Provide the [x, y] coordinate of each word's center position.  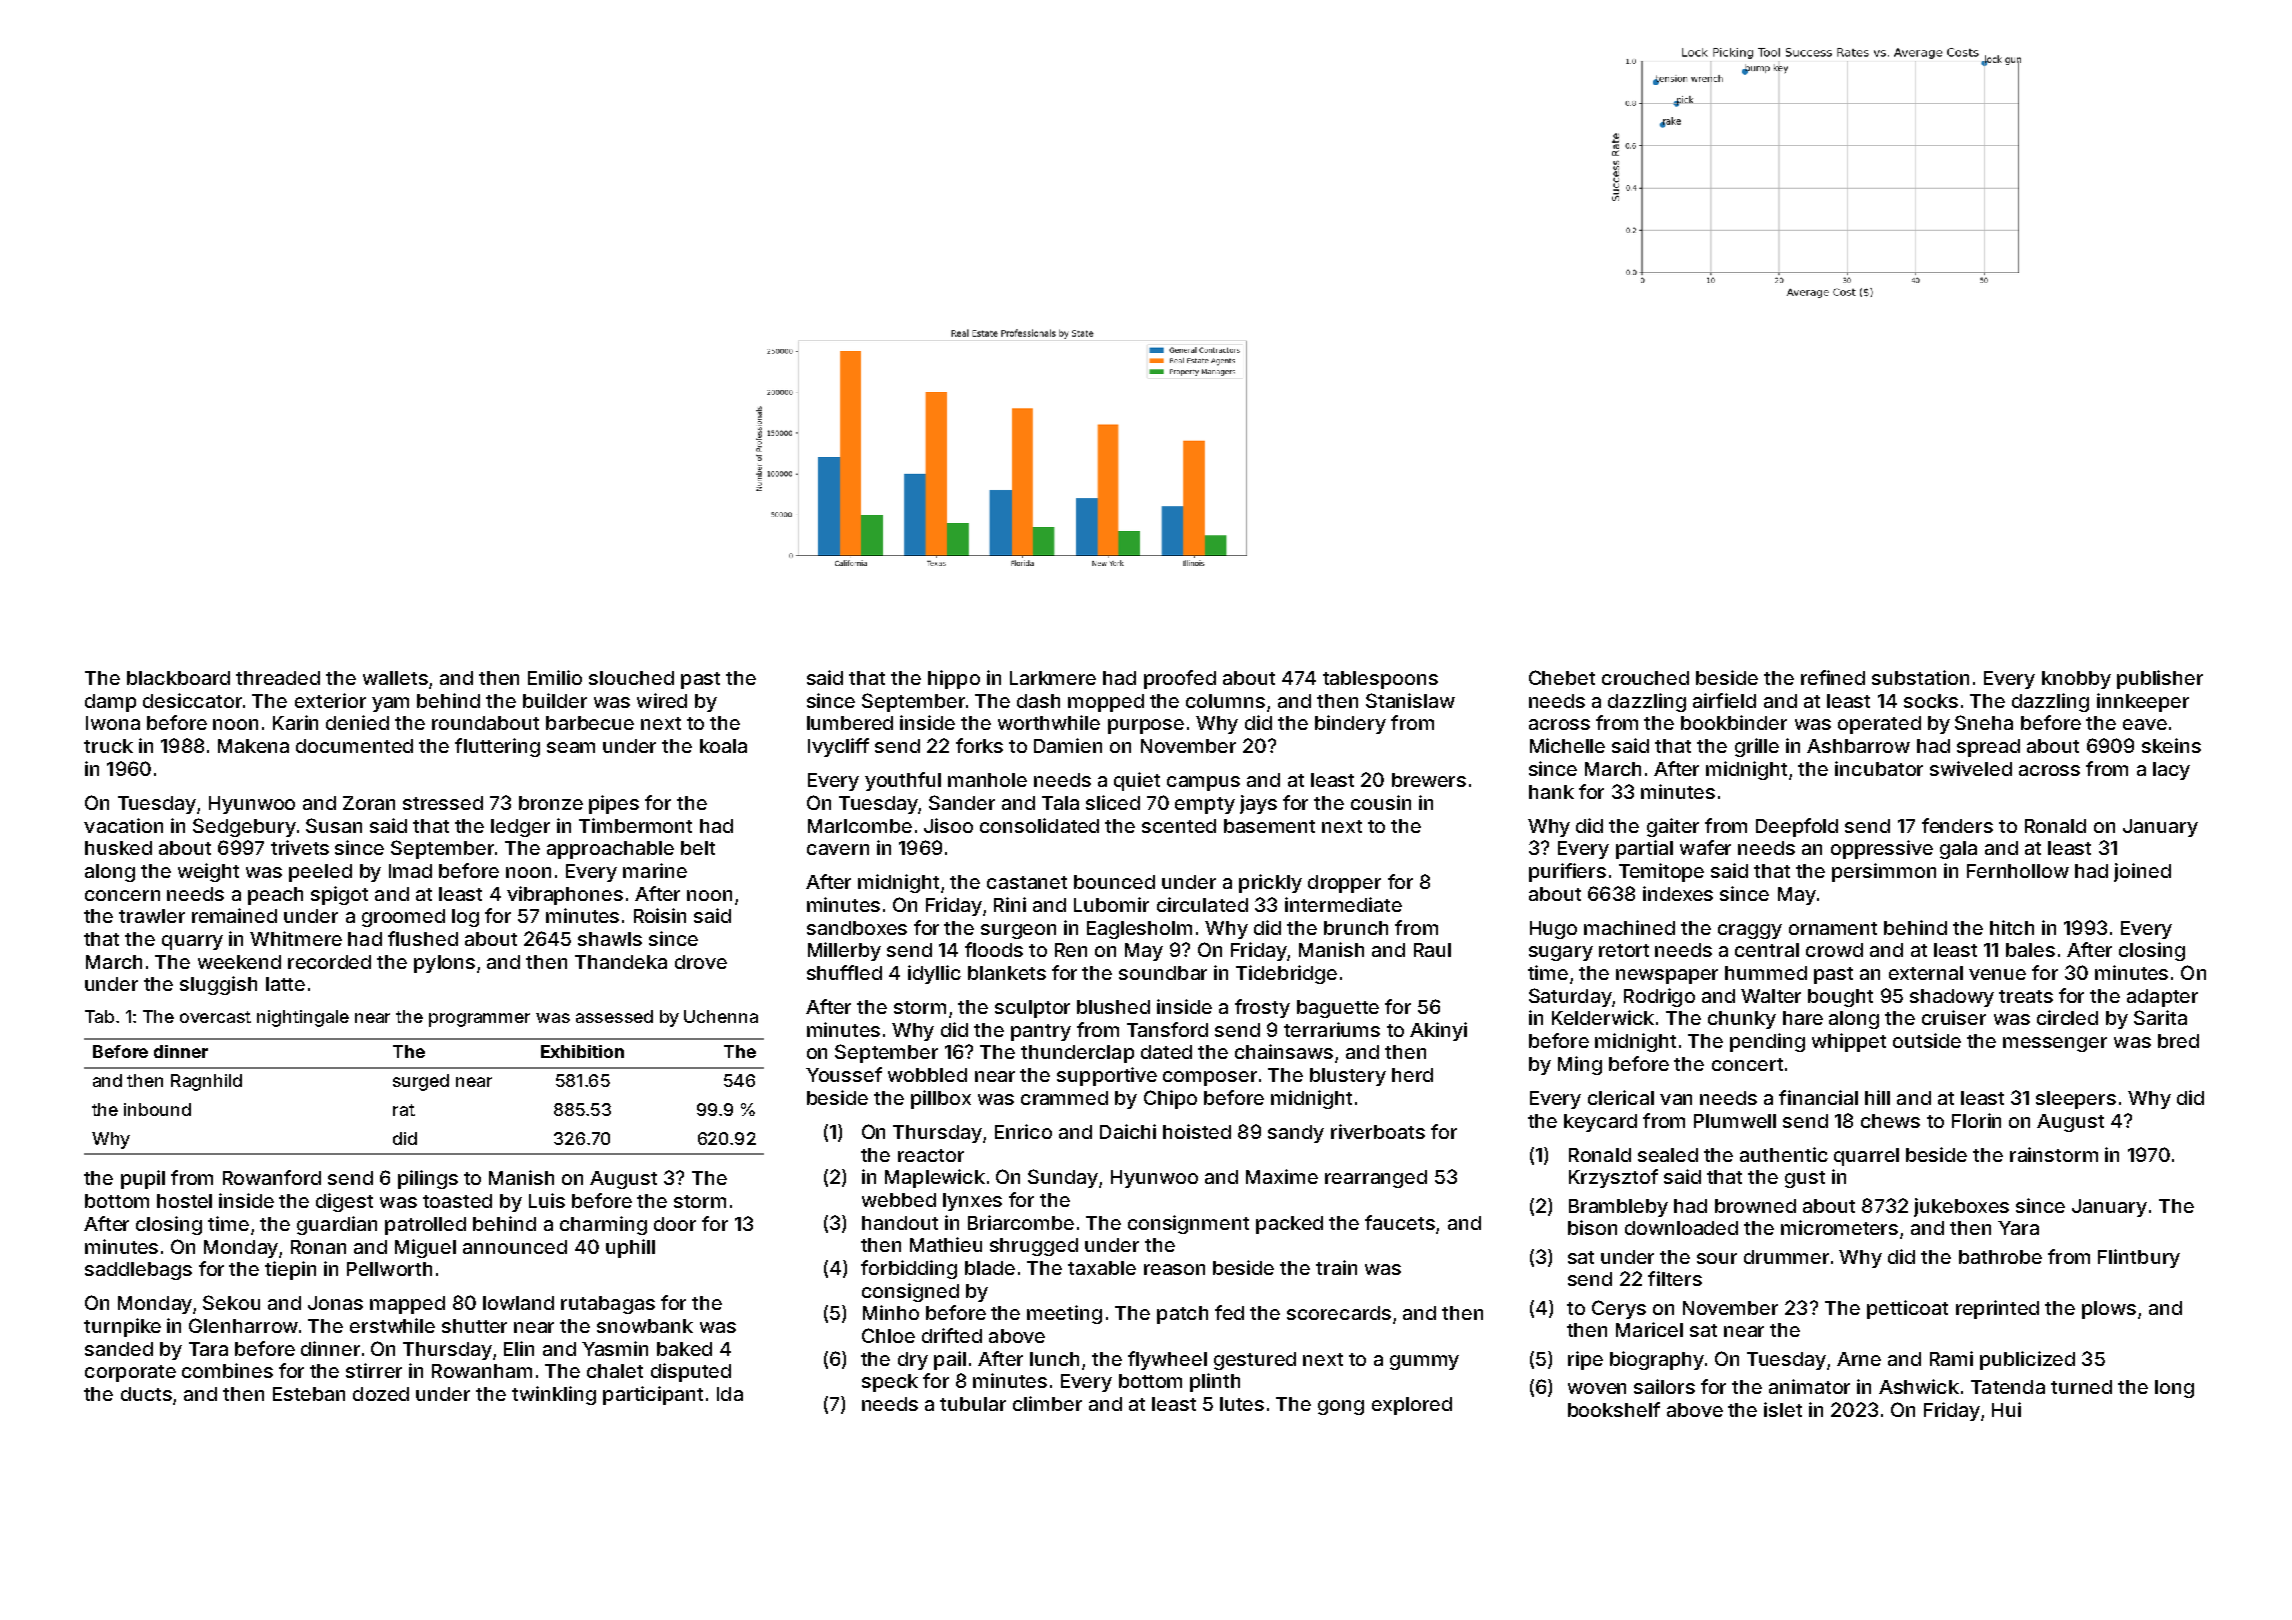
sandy [1296, 1134]
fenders [1957, 825]
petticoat [1907, 1309]
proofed [1180, 679]
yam [390, 704]
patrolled [425, 1226]
